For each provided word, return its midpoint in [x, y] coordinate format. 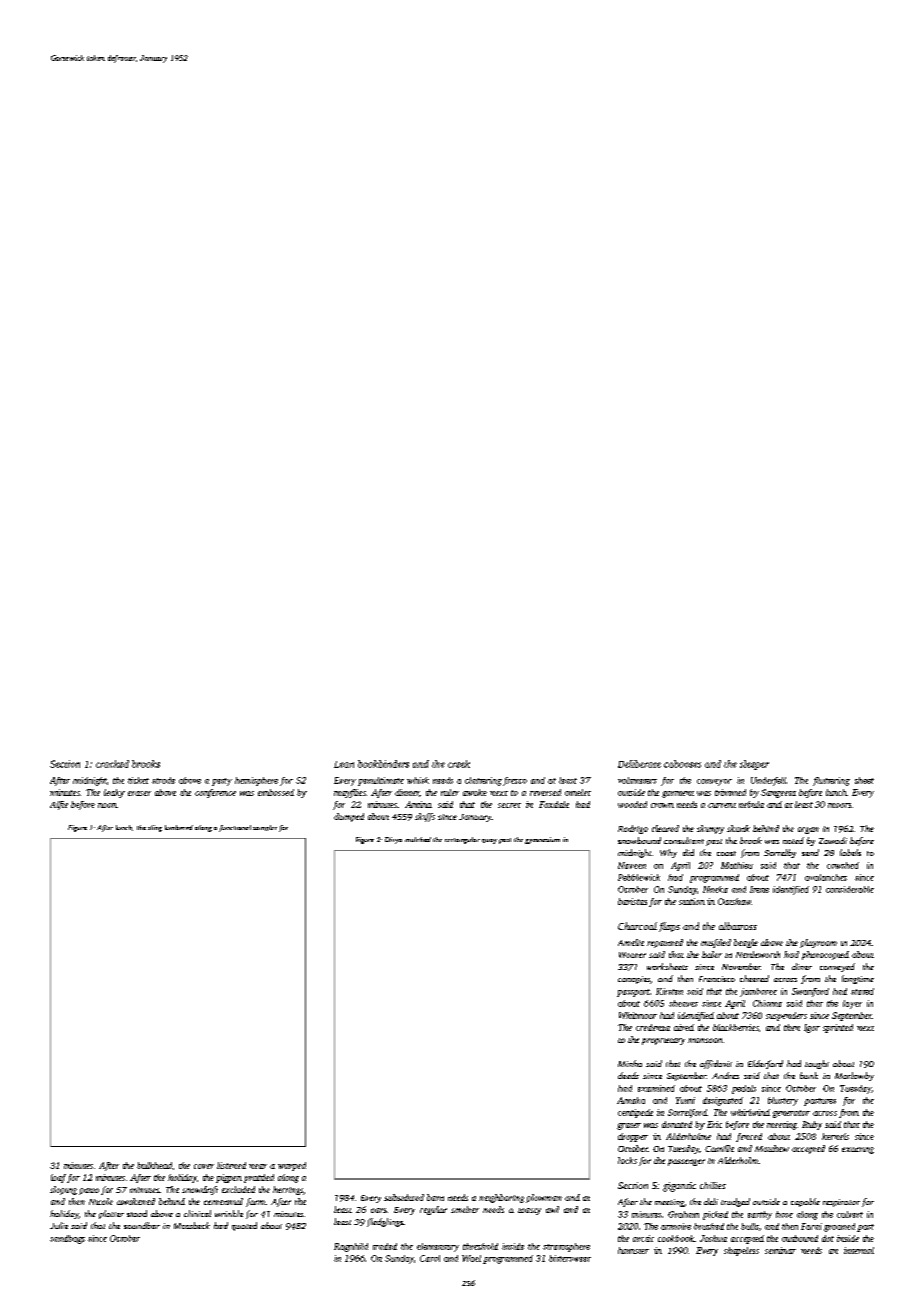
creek [459, 764]
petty [222, 782]
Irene [759, 889]
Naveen [632, 865]
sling [155, 828]
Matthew [772, 1148]
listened [231, 1165]
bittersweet [570, 1258]
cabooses [682, 764]
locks [627, 1160]
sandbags [67, 1239]
